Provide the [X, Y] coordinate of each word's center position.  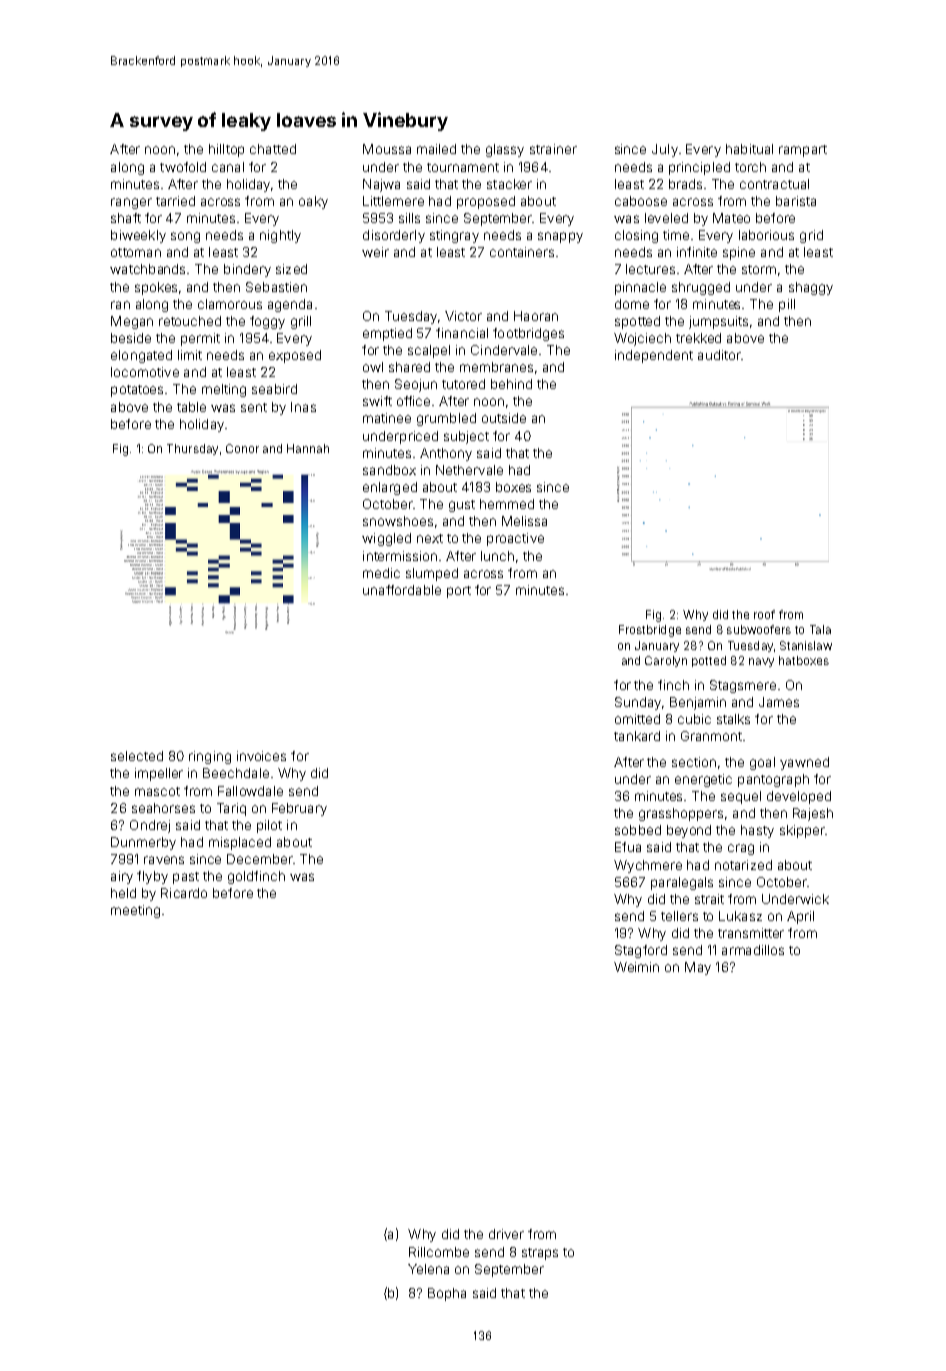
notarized [743, 865]
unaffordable [402, 590]
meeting [135, 911]
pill [787, 305]
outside [504, 418]
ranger [131, 203]
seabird [274, 389]
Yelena [428, 1269]
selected [137, 756]
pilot [269, 826]
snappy [560, 237]
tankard [637, 736]
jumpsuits [718, 322]
